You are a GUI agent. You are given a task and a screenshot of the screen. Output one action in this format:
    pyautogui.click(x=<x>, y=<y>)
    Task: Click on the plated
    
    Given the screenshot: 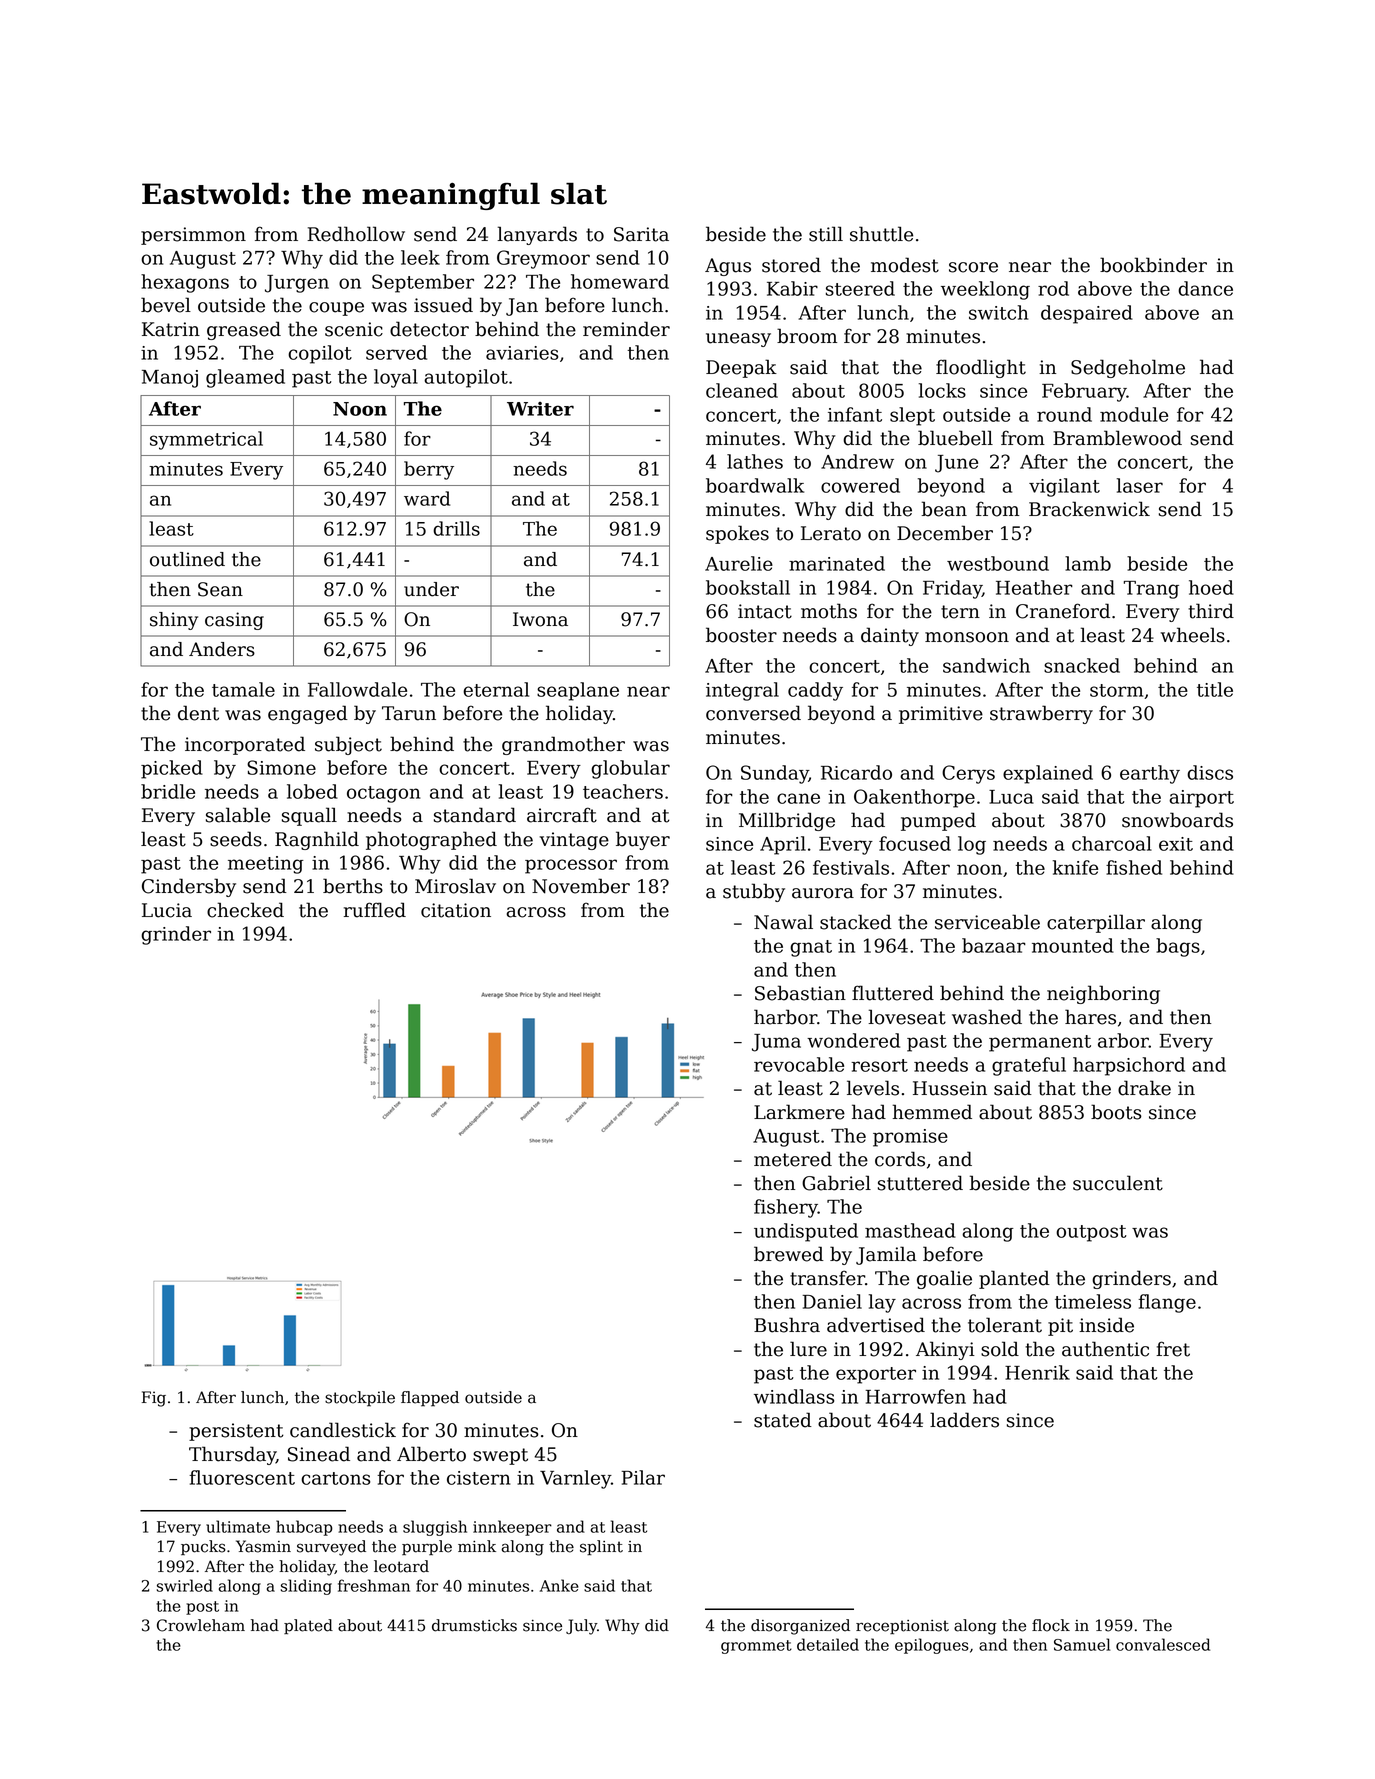 What is the action you would take?
    pyautogui.click(x=308, y=1626)
